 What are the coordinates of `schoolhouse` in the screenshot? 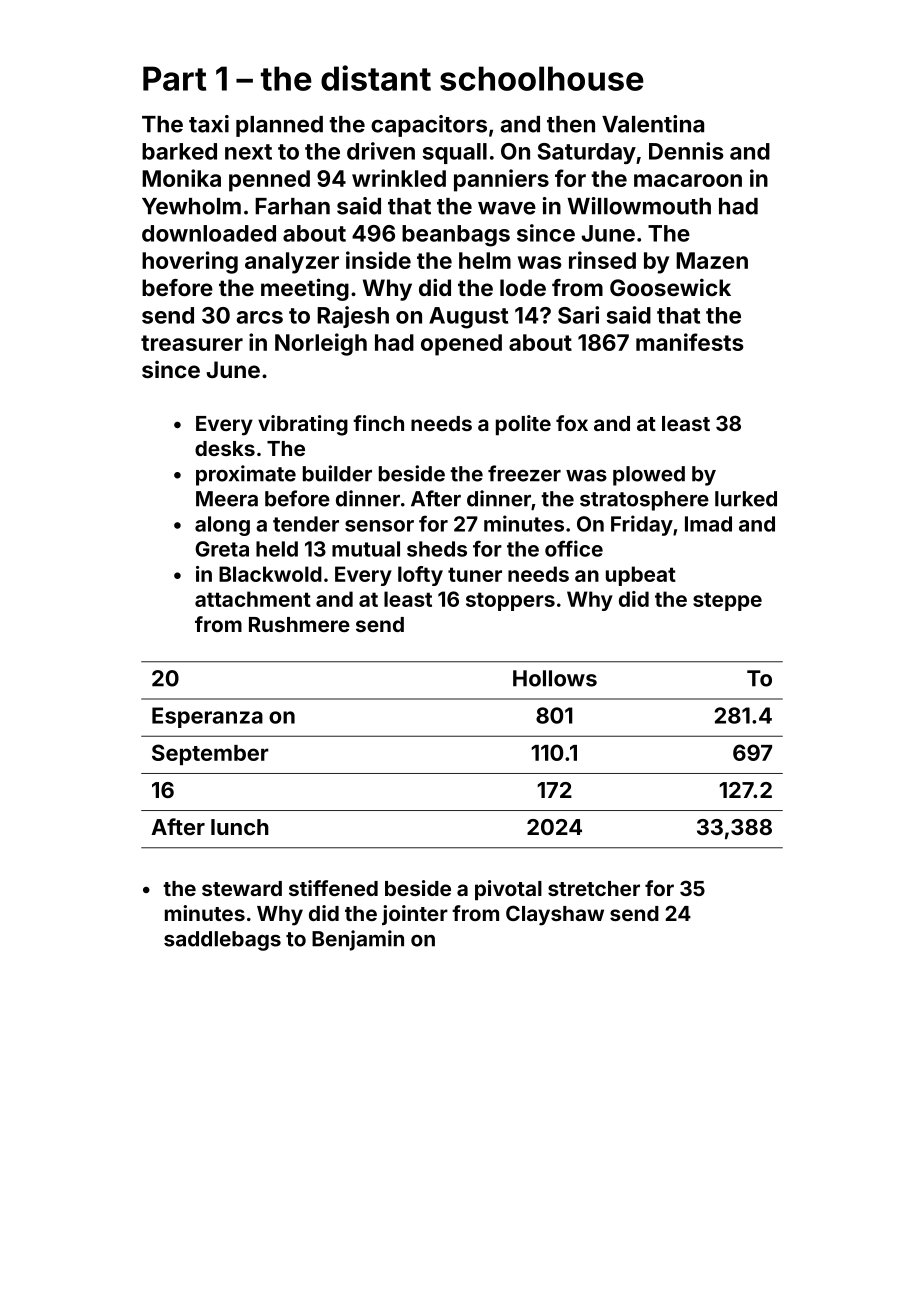 It's located at (542, 78).
